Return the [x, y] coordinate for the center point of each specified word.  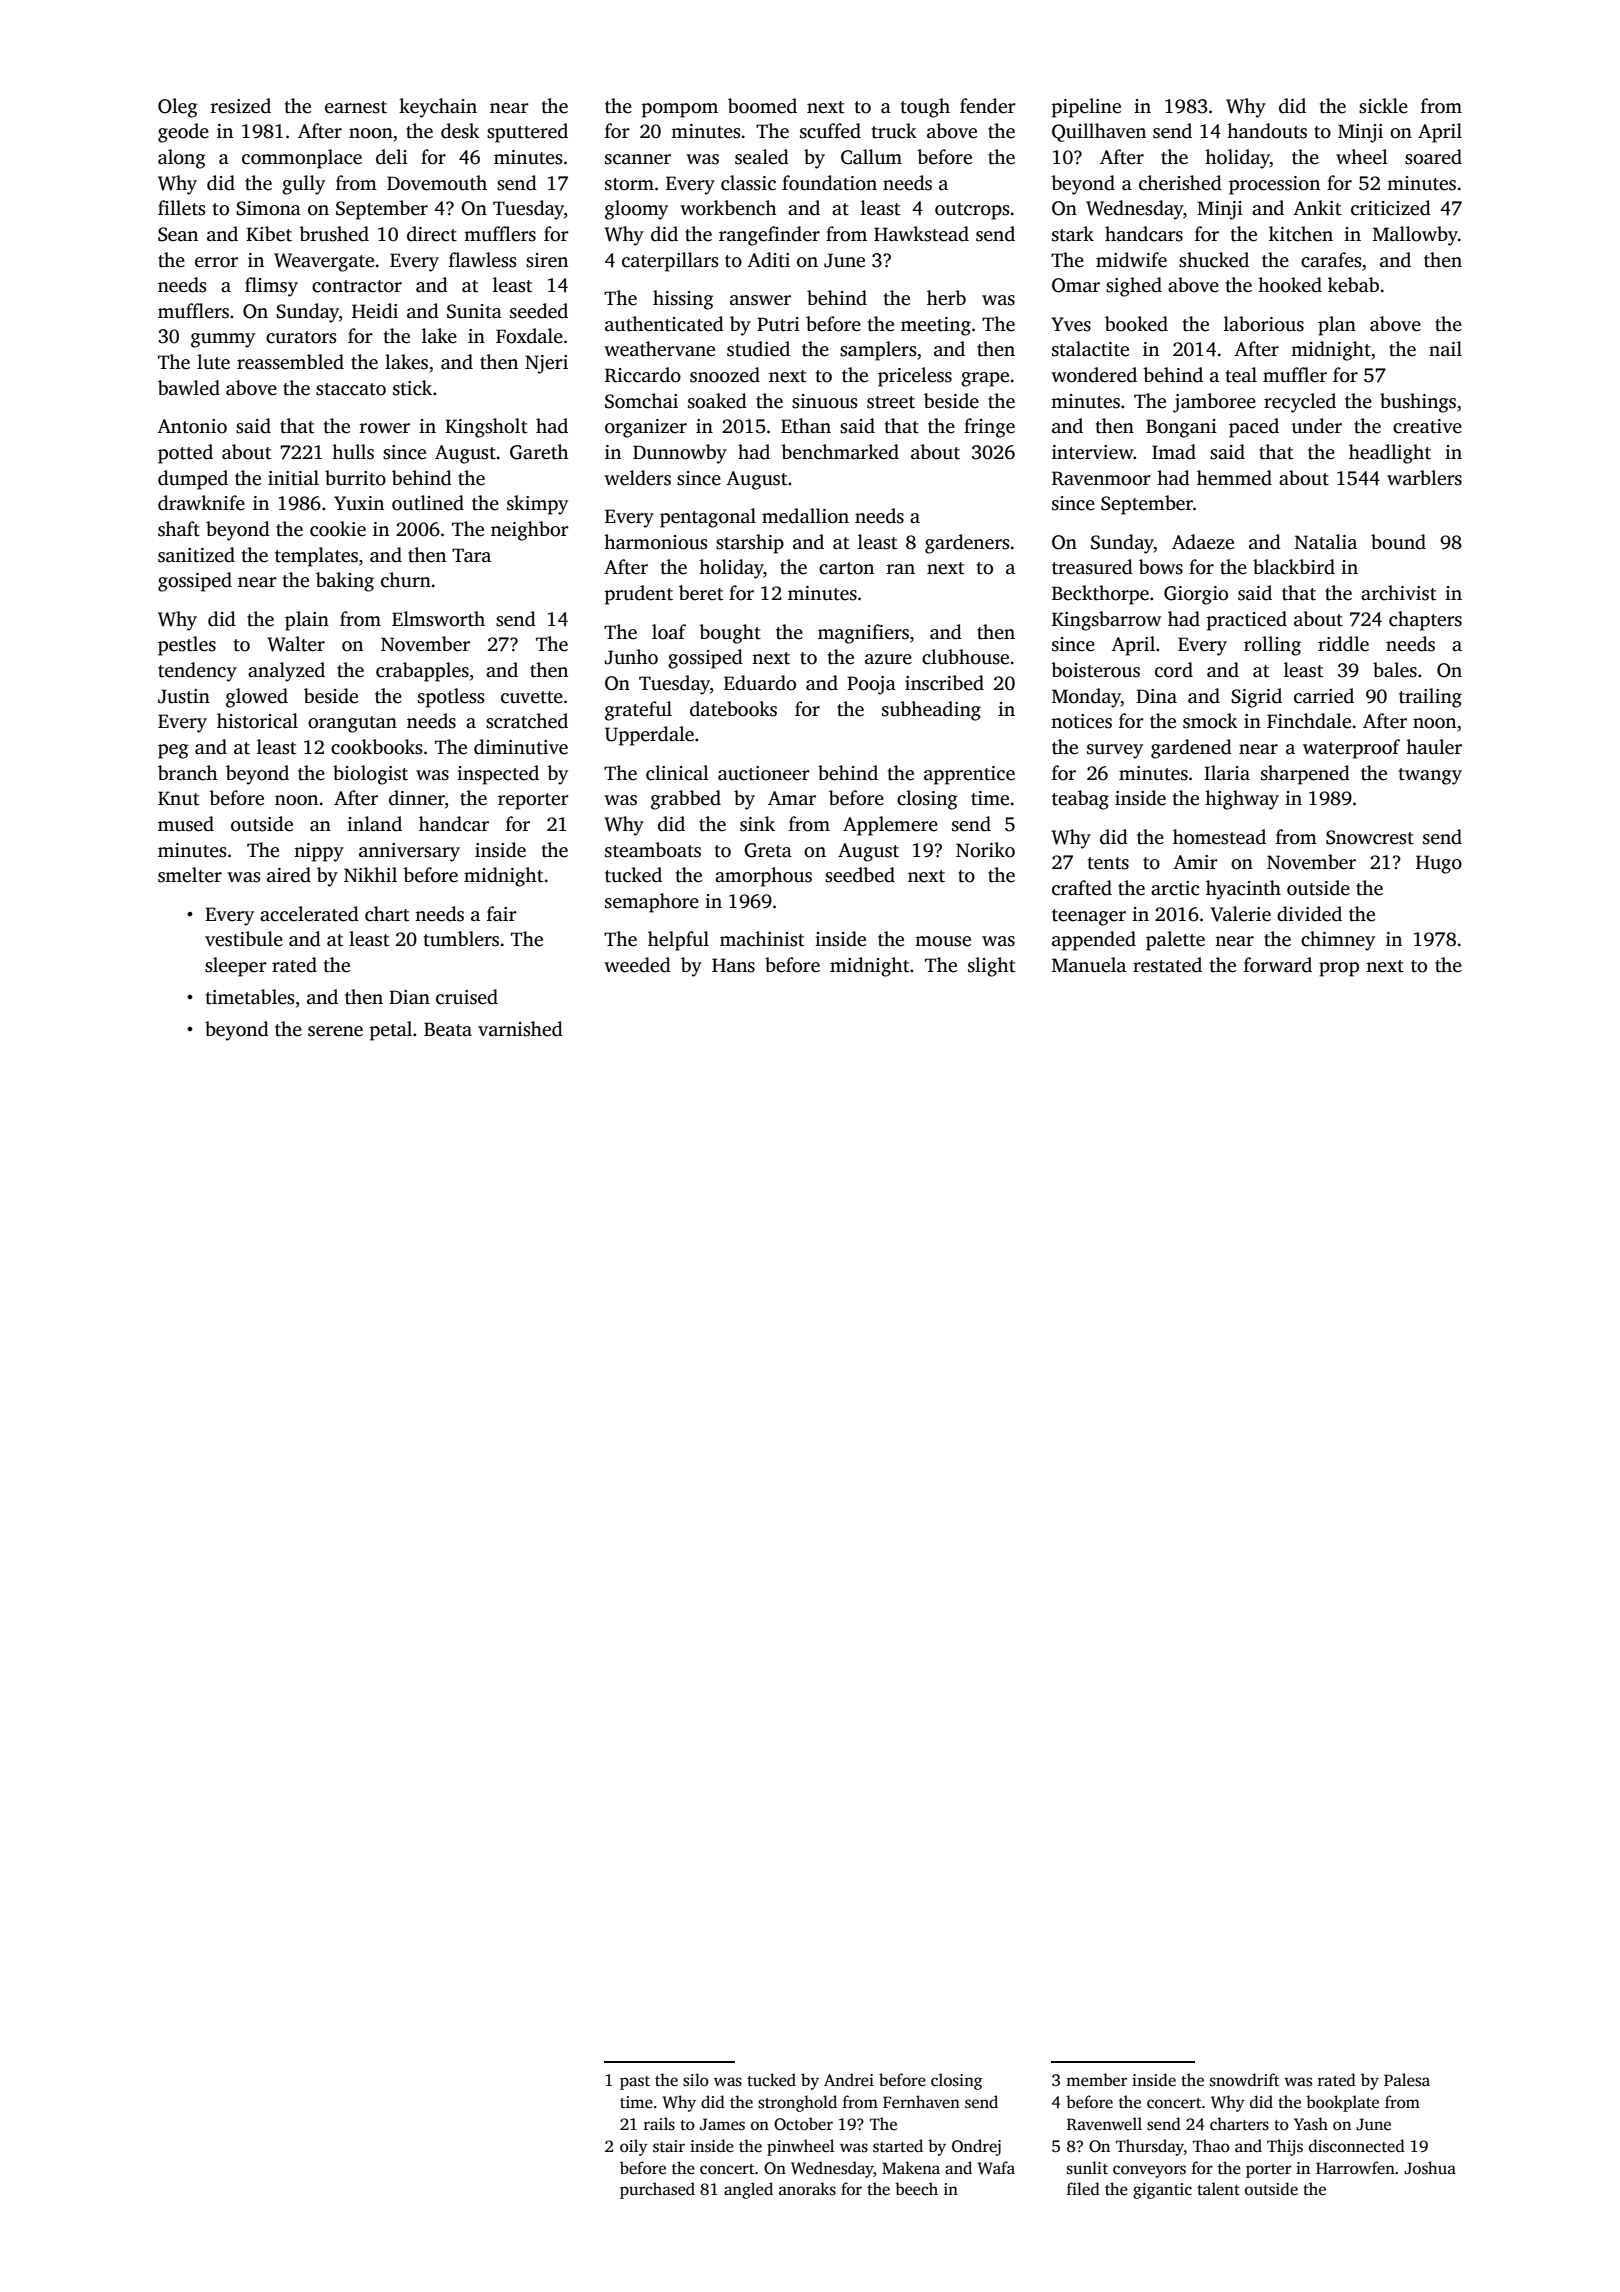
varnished [520, 1029]
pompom [680, 110]
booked [1136, 324]
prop [1339, 969]
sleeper [236, 967]
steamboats [653, 850]
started [898, 2146]
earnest [356, 107]
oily [634, 2147]
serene [335, 1031]
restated [1167, 965]
